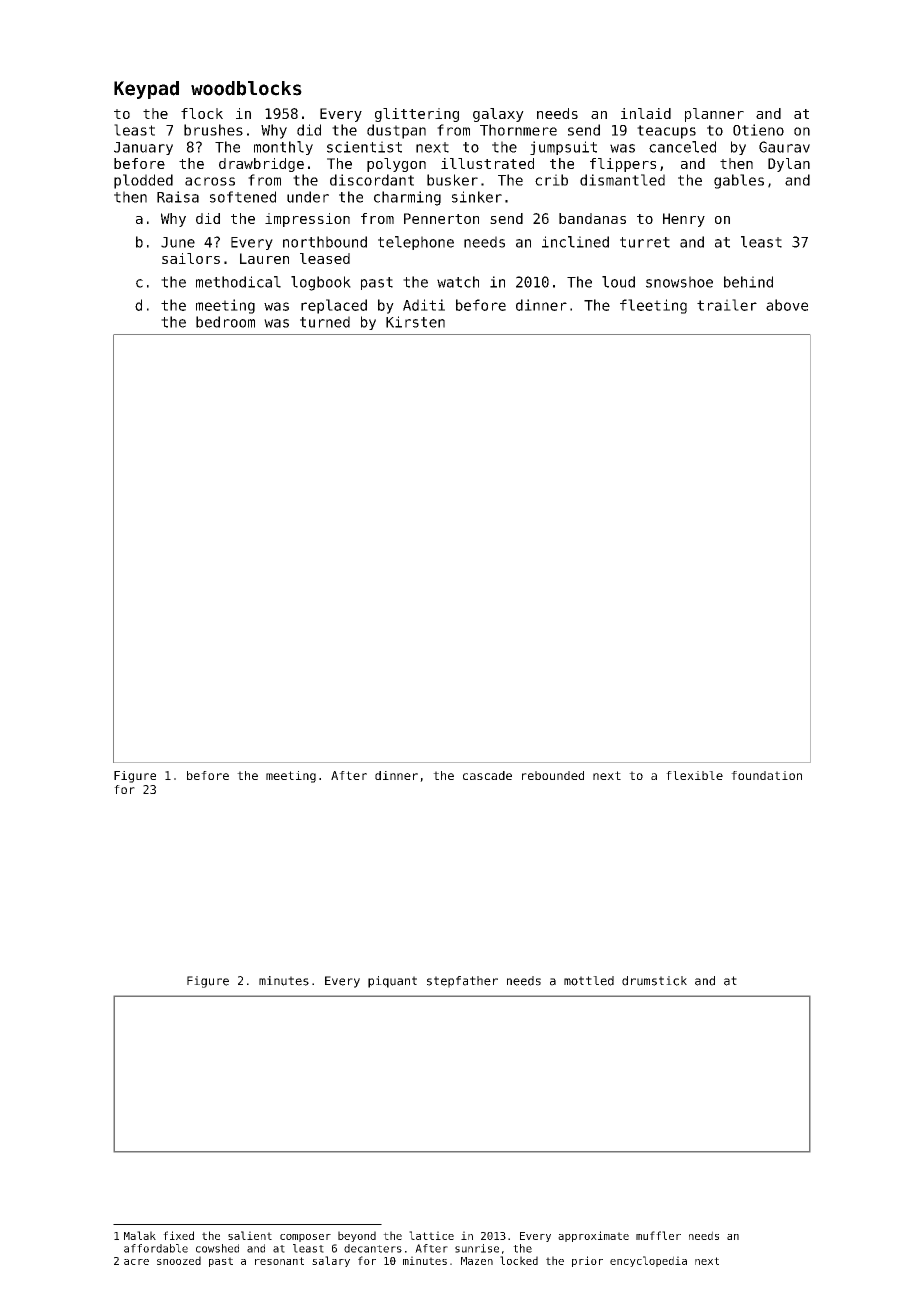 The height and width of the image is (1308, 924). Describe the element at coordinates (307, 220) in the image. I see `impression` at that location.
